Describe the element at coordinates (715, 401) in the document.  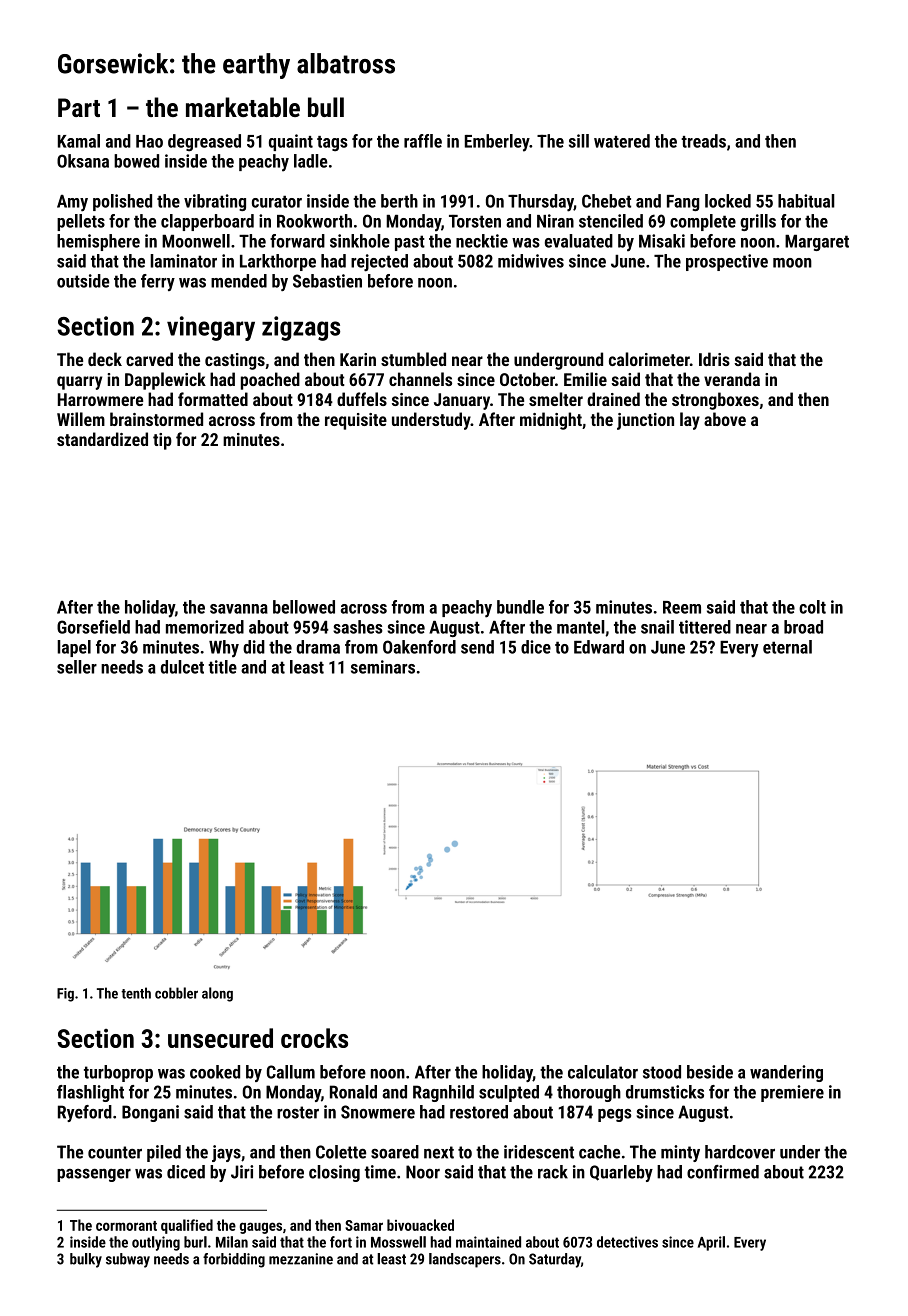
I see `strongboxes` at that location.
